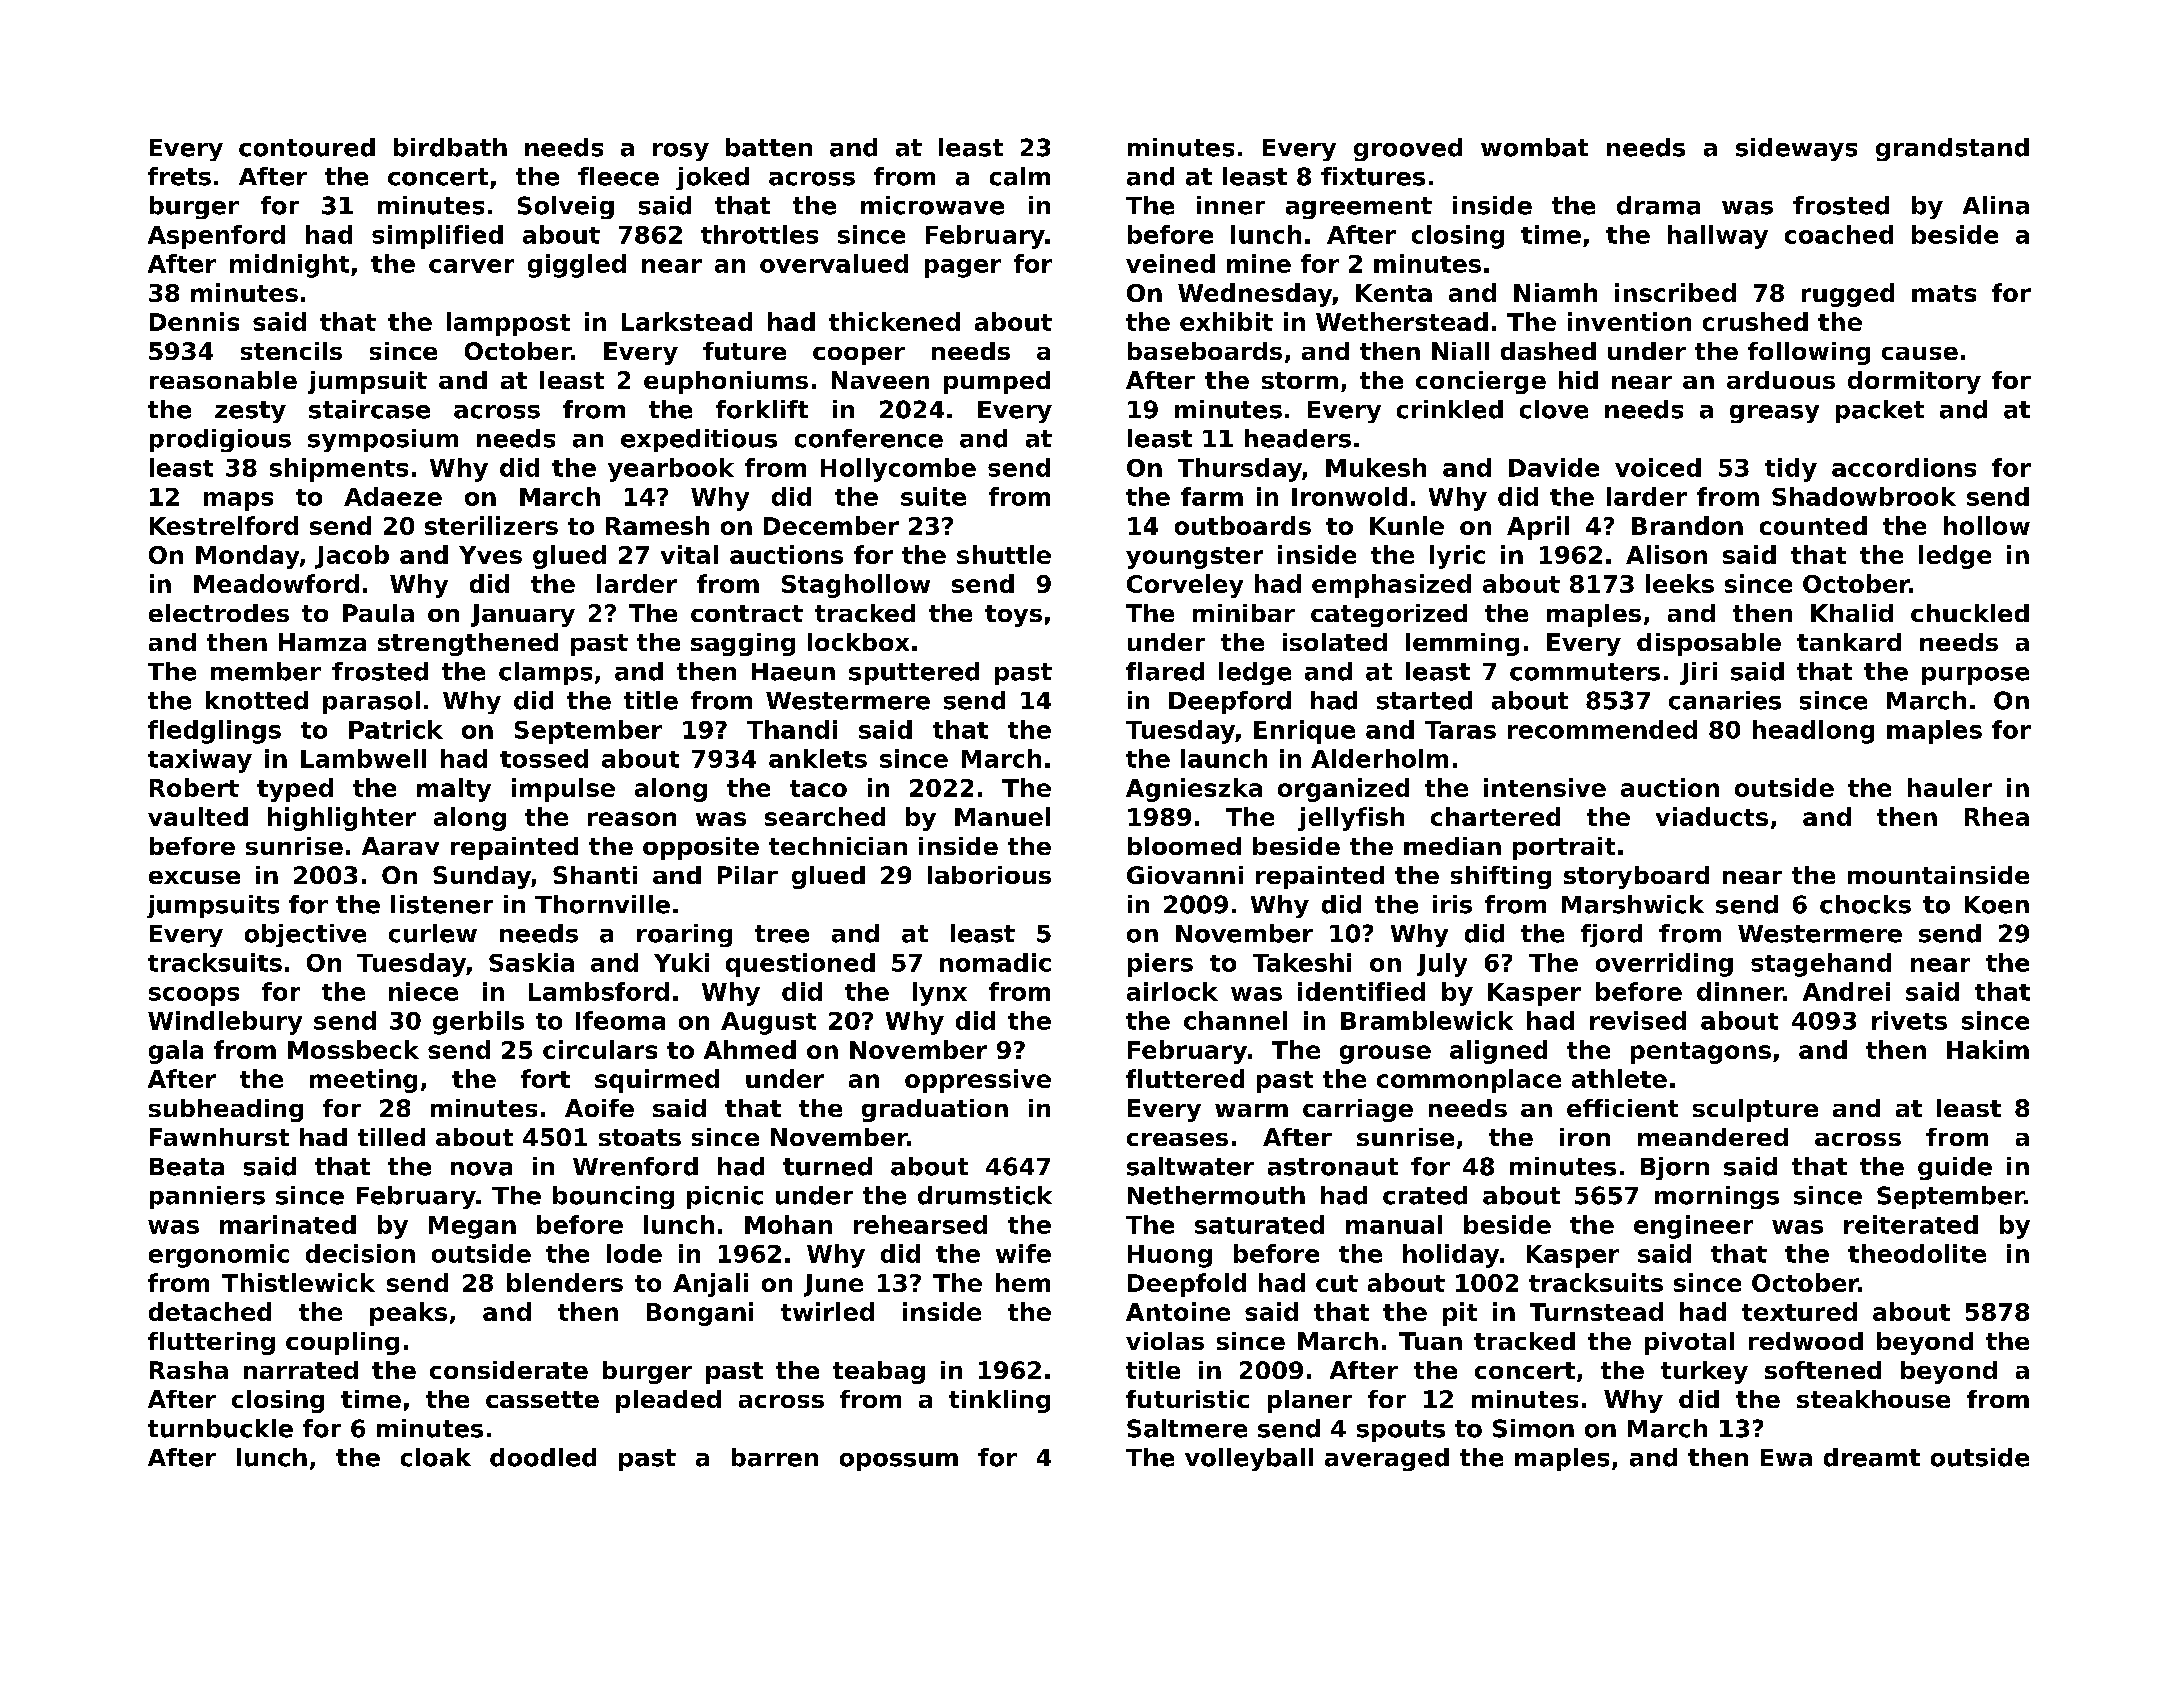  I want to click on counted, so click(1813, 525).
